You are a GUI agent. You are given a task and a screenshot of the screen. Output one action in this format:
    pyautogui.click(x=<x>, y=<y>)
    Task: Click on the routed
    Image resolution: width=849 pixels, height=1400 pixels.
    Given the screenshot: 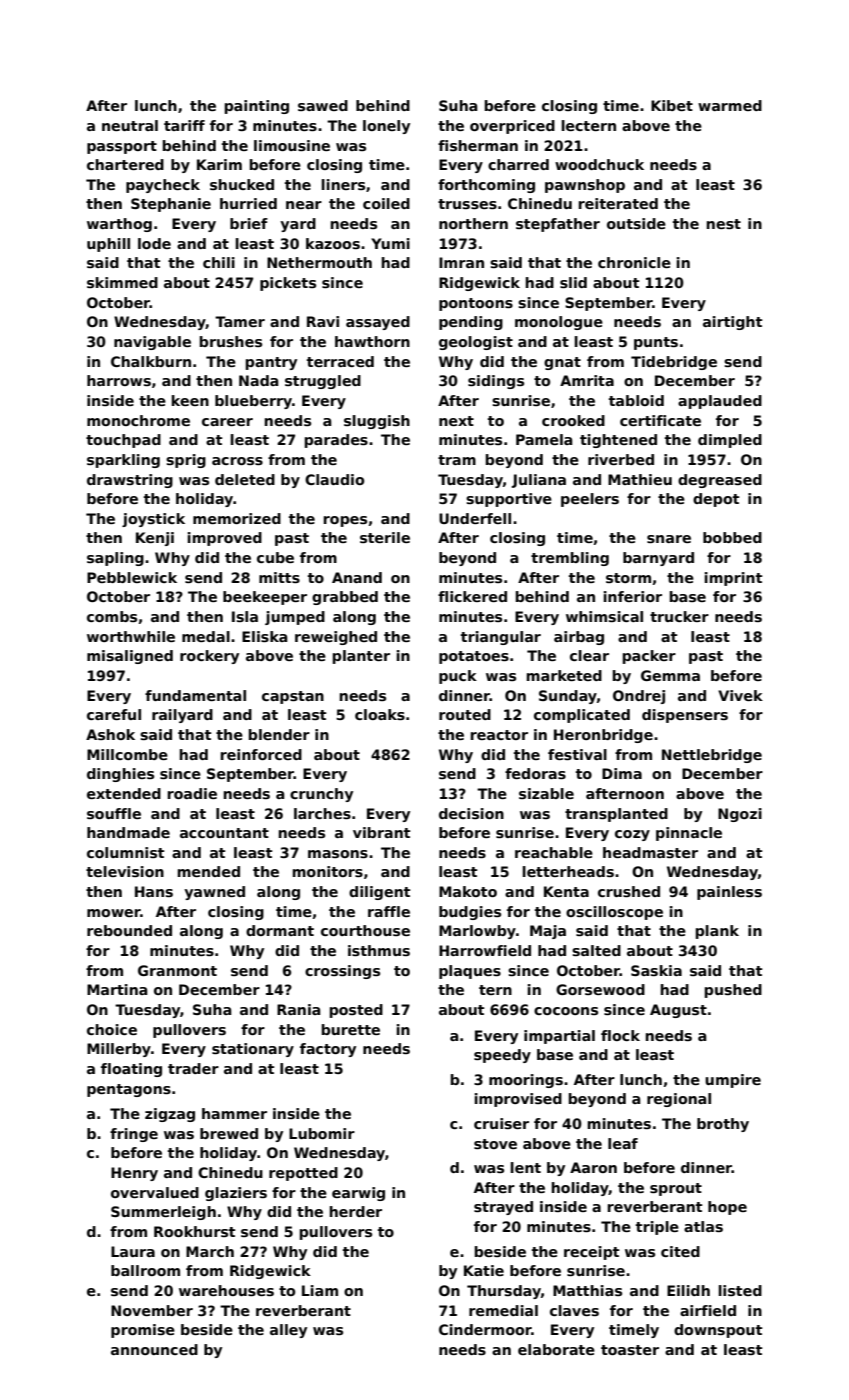 What is the action you would take?
    pyautogui.click(x=465, y=714)
